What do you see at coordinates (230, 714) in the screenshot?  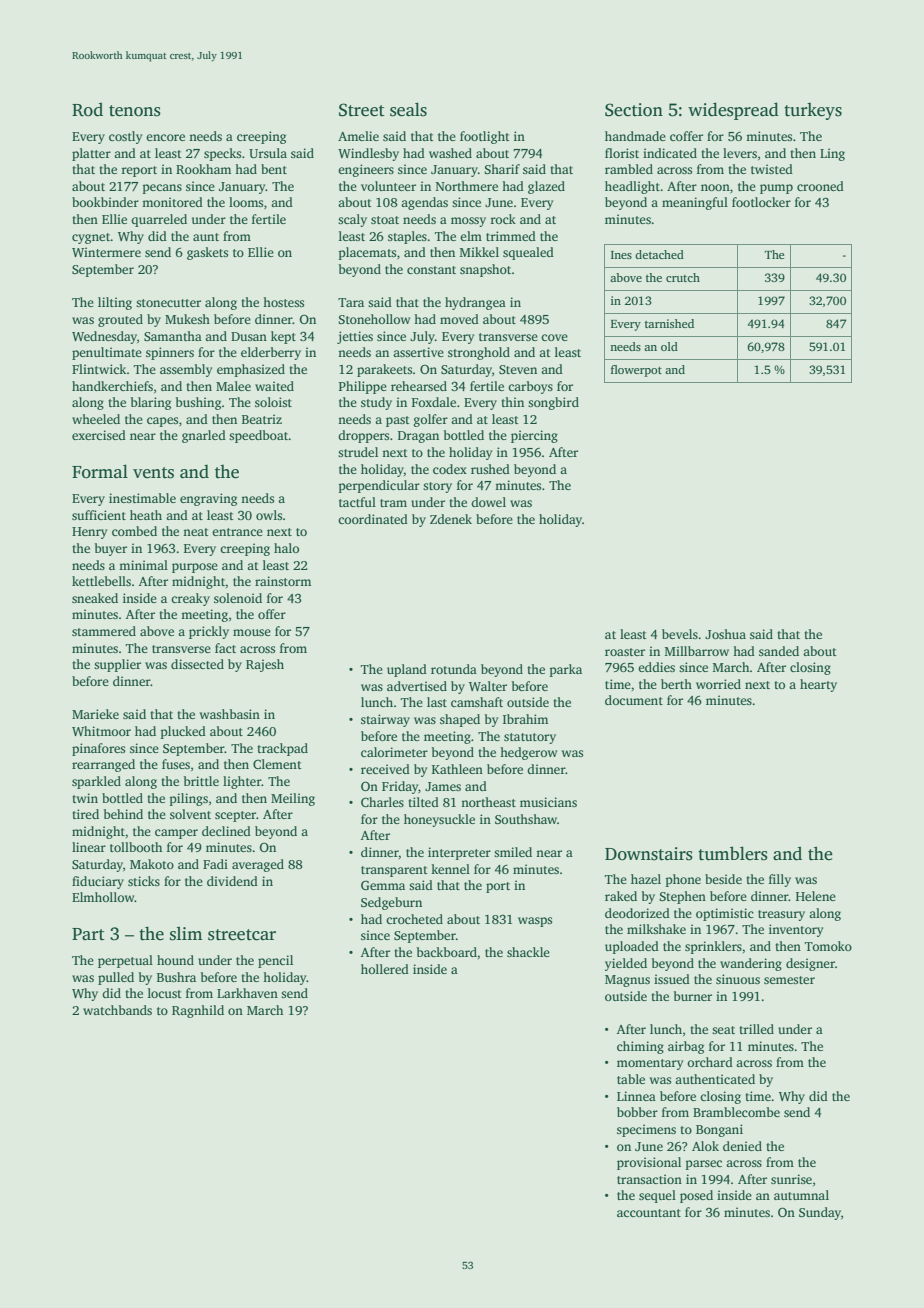 I see `washbasin` at bounding box center [230, 714].
